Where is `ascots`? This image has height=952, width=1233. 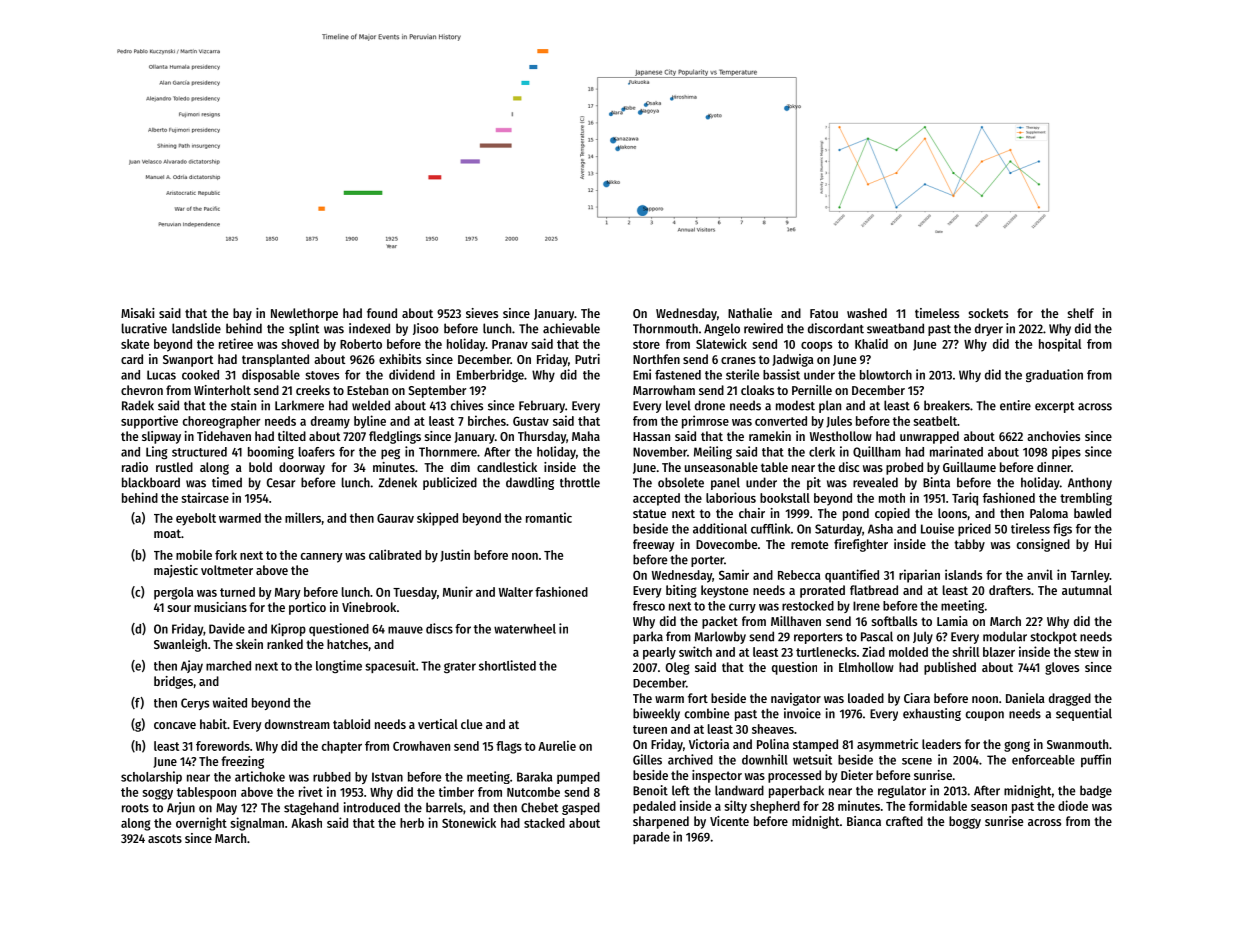 ascots is located at coordinates (165, 838).
